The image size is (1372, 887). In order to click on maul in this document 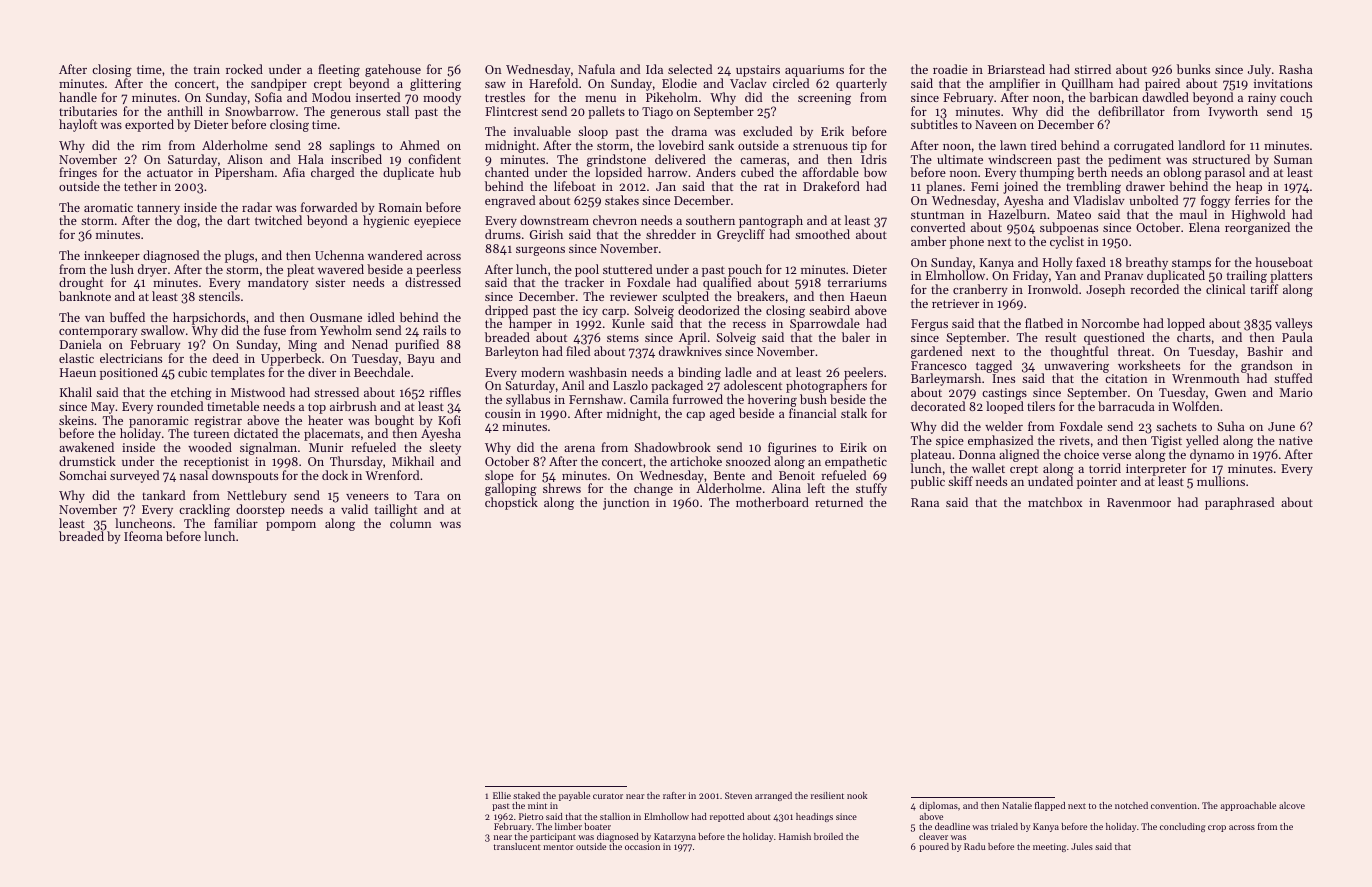, I will do `click(1193, 214)`.
